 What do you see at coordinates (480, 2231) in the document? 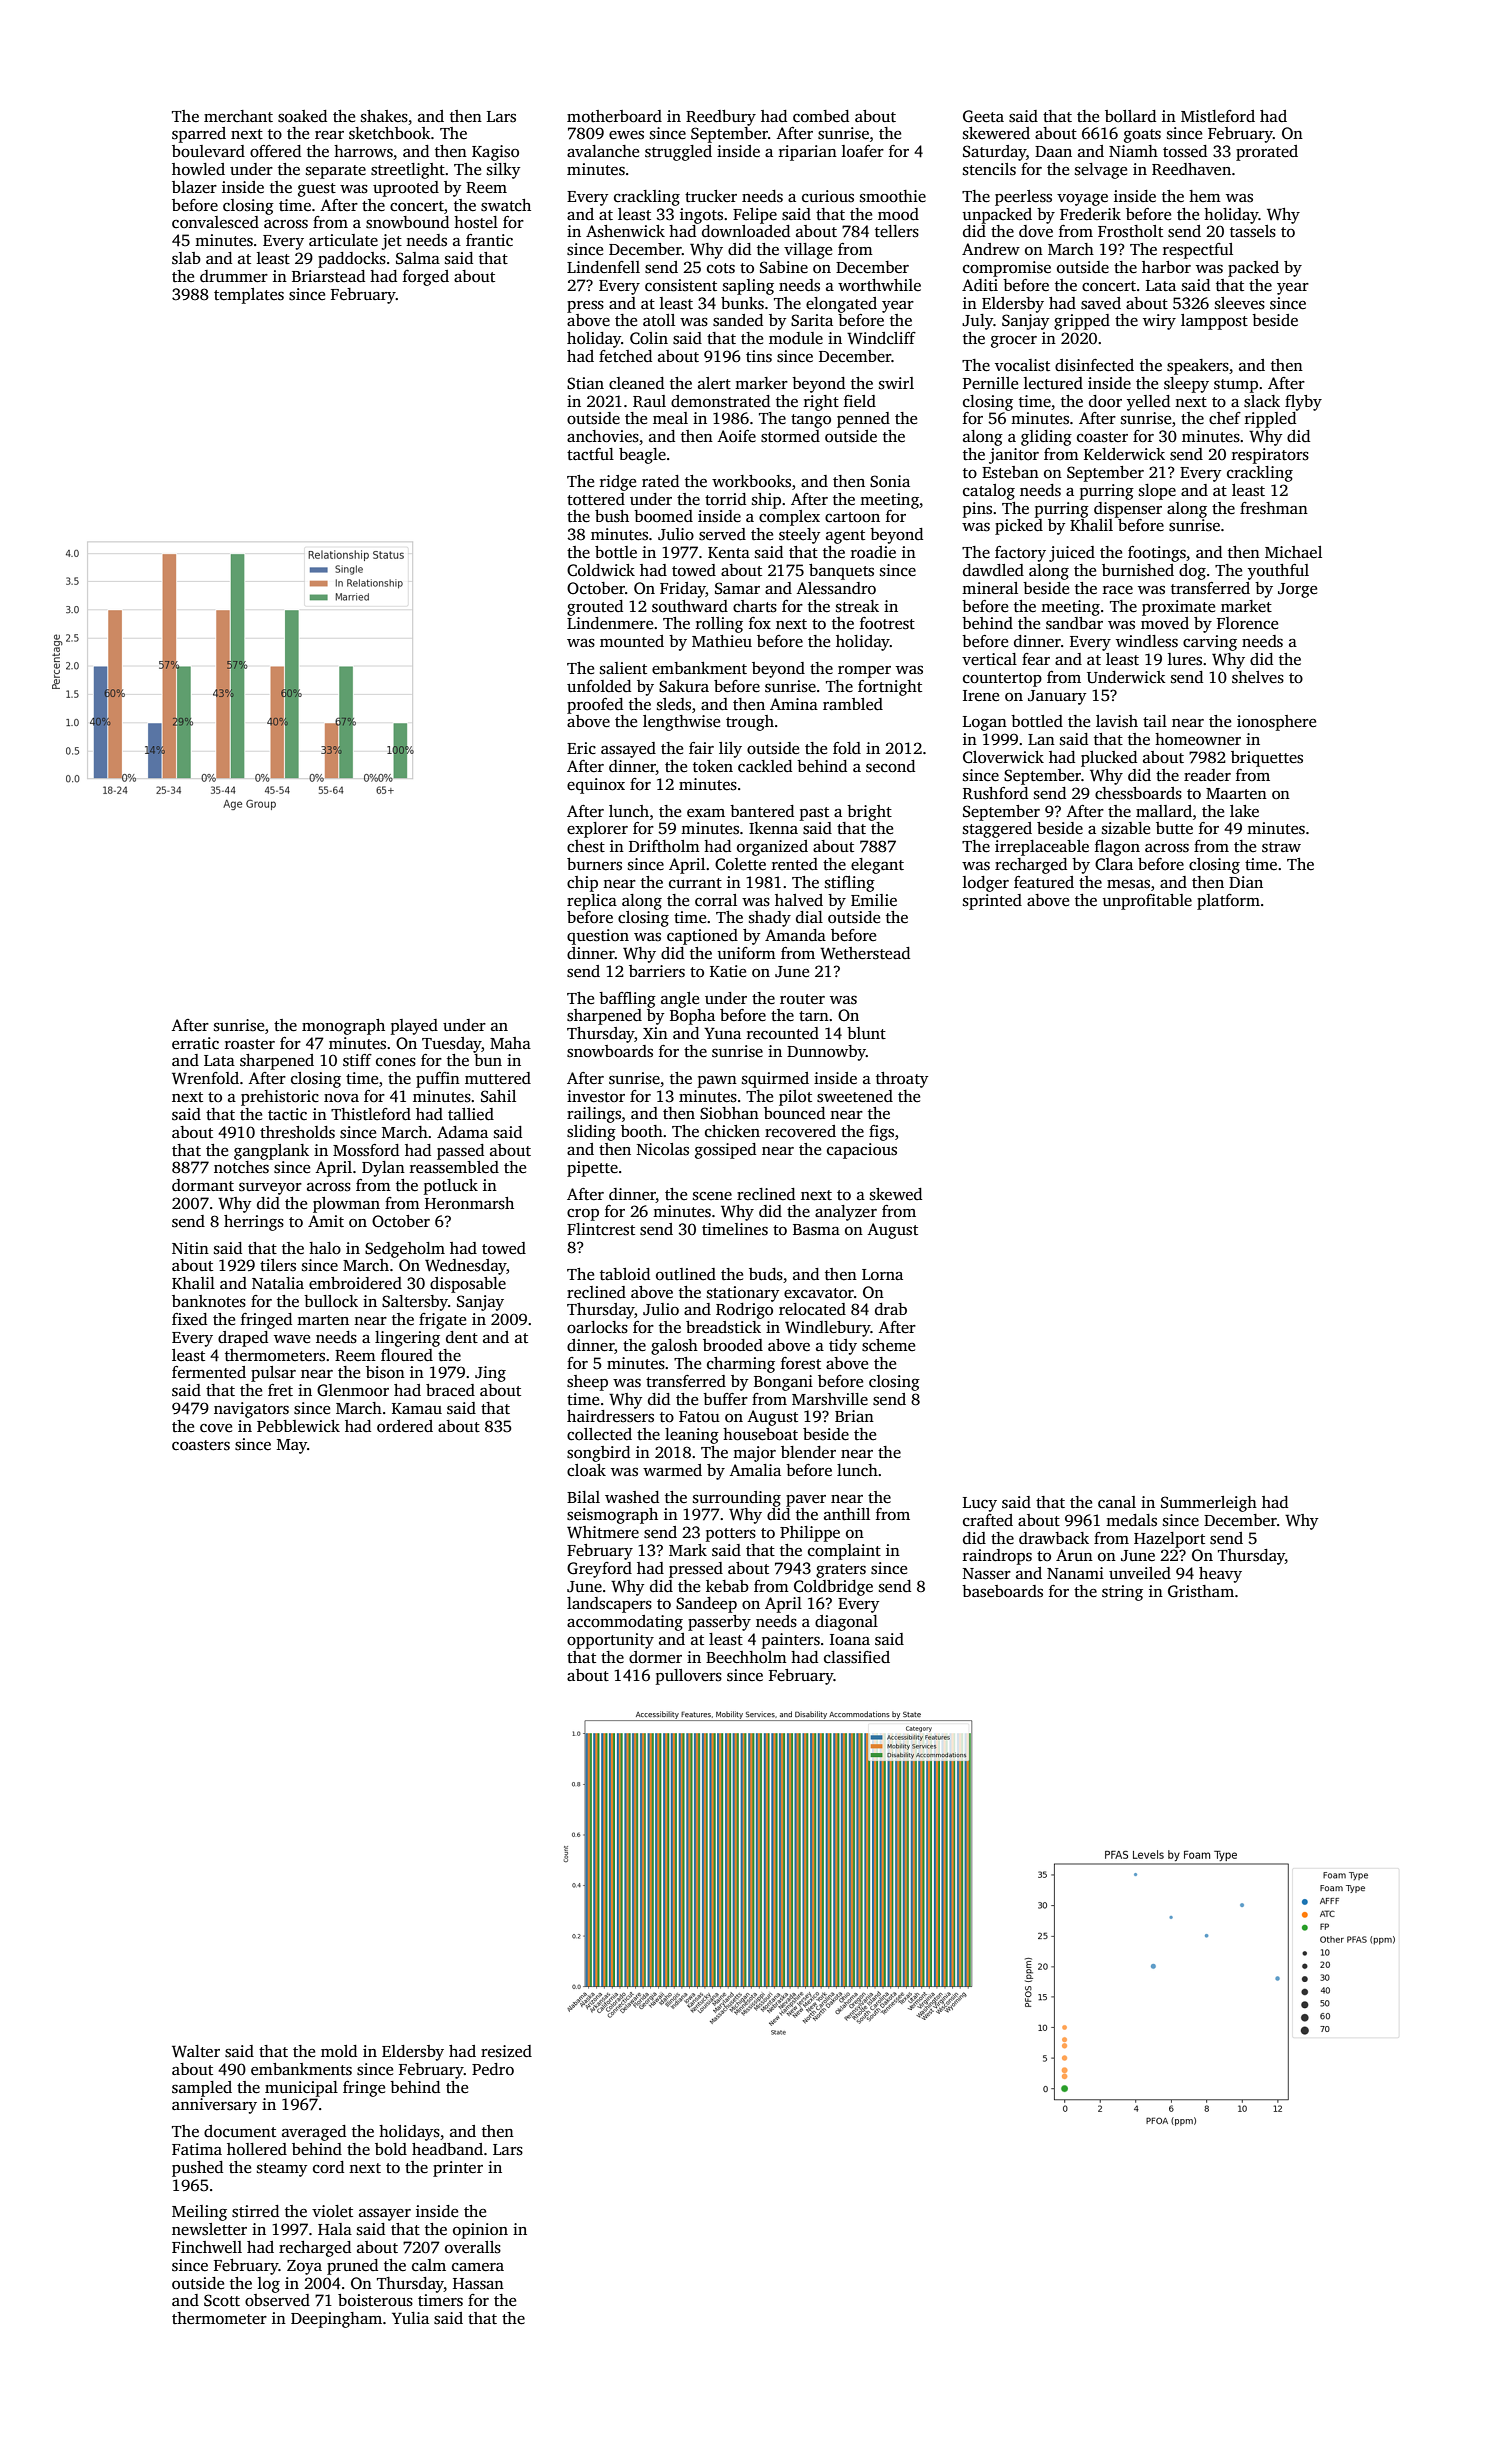
I see `opinion` at bounding box center [480, 2231].
